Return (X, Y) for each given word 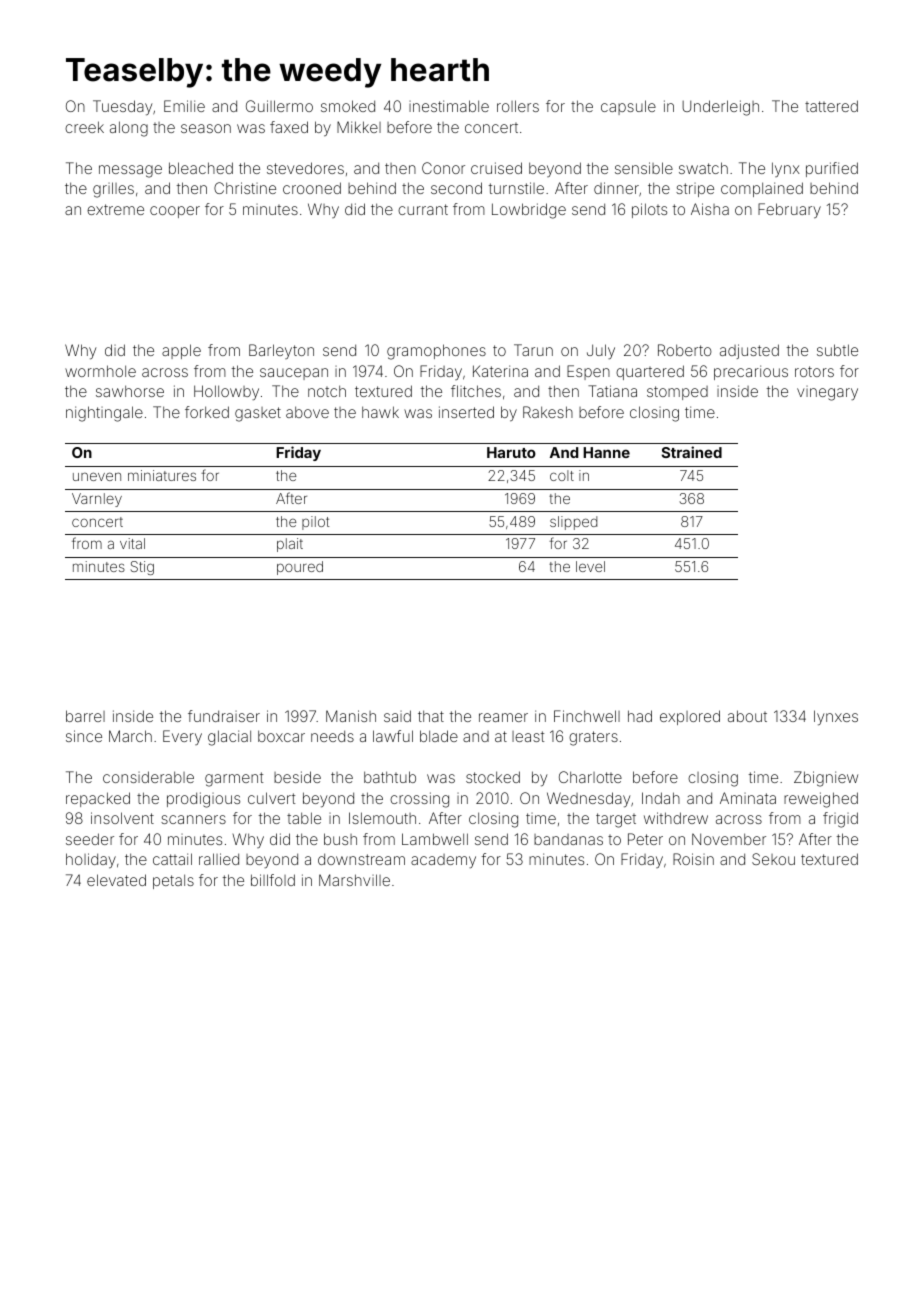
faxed (289, 127)
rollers (518, 106)
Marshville (354, 880)
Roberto (685, 350)
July (601, 351)
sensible (644, 168)
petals (173, 881)
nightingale (104, 414)
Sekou (773, 859)
